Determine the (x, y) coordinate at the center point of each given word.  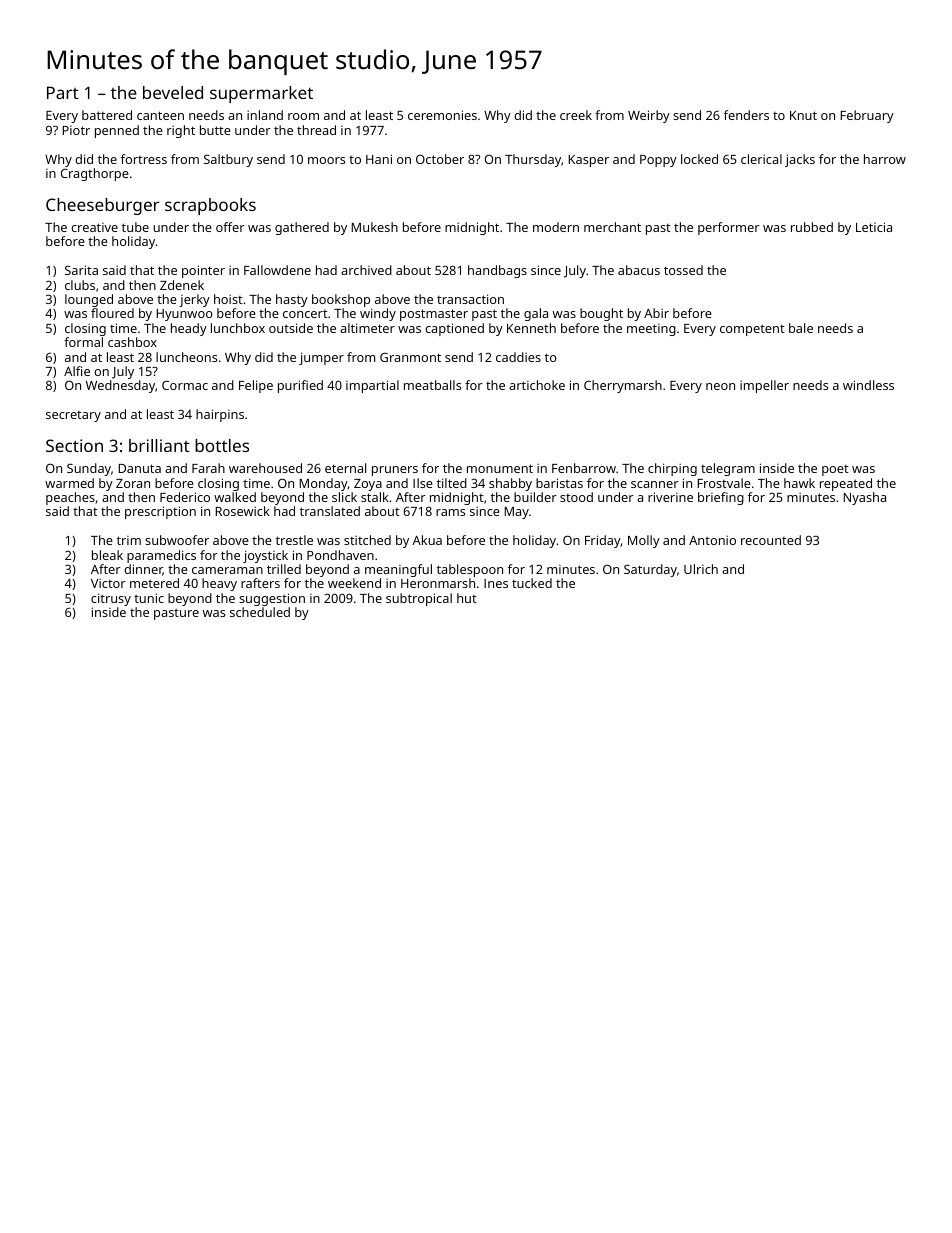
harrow (885, 159)
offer (230, 227)
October (440, 159)
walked (235, 497)
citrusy (111, 599)
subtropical (419, 599)
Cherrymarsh (623, 386)
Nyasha (864, 498)
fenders (746, 115)
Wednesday (120, 386)
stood (576, 497)
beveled (173, 92)
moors (326, 160)
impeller (764, 386)
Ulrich (701, 569)
